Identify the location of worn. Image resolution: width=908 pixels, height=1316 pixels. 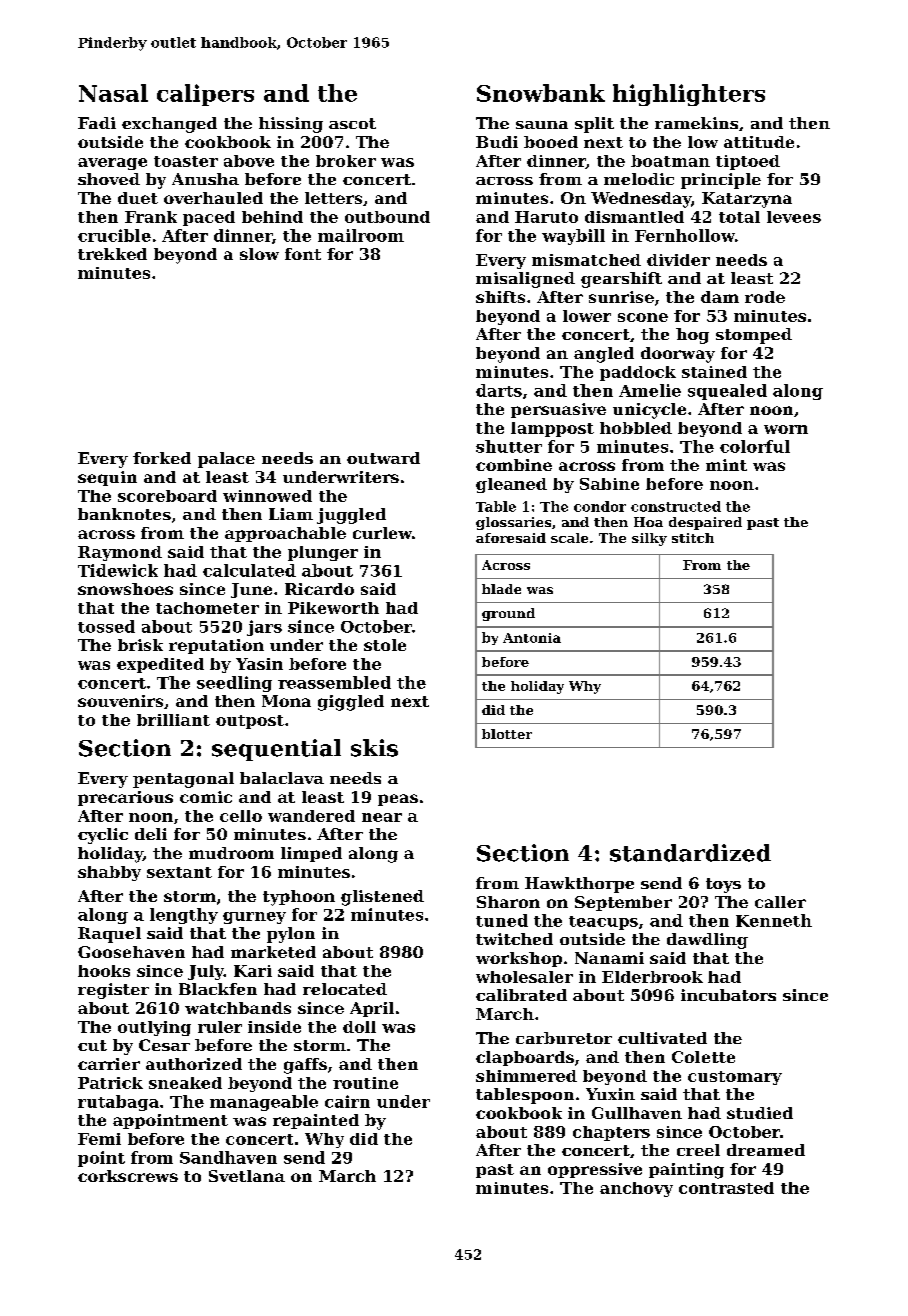
(786, 429).
